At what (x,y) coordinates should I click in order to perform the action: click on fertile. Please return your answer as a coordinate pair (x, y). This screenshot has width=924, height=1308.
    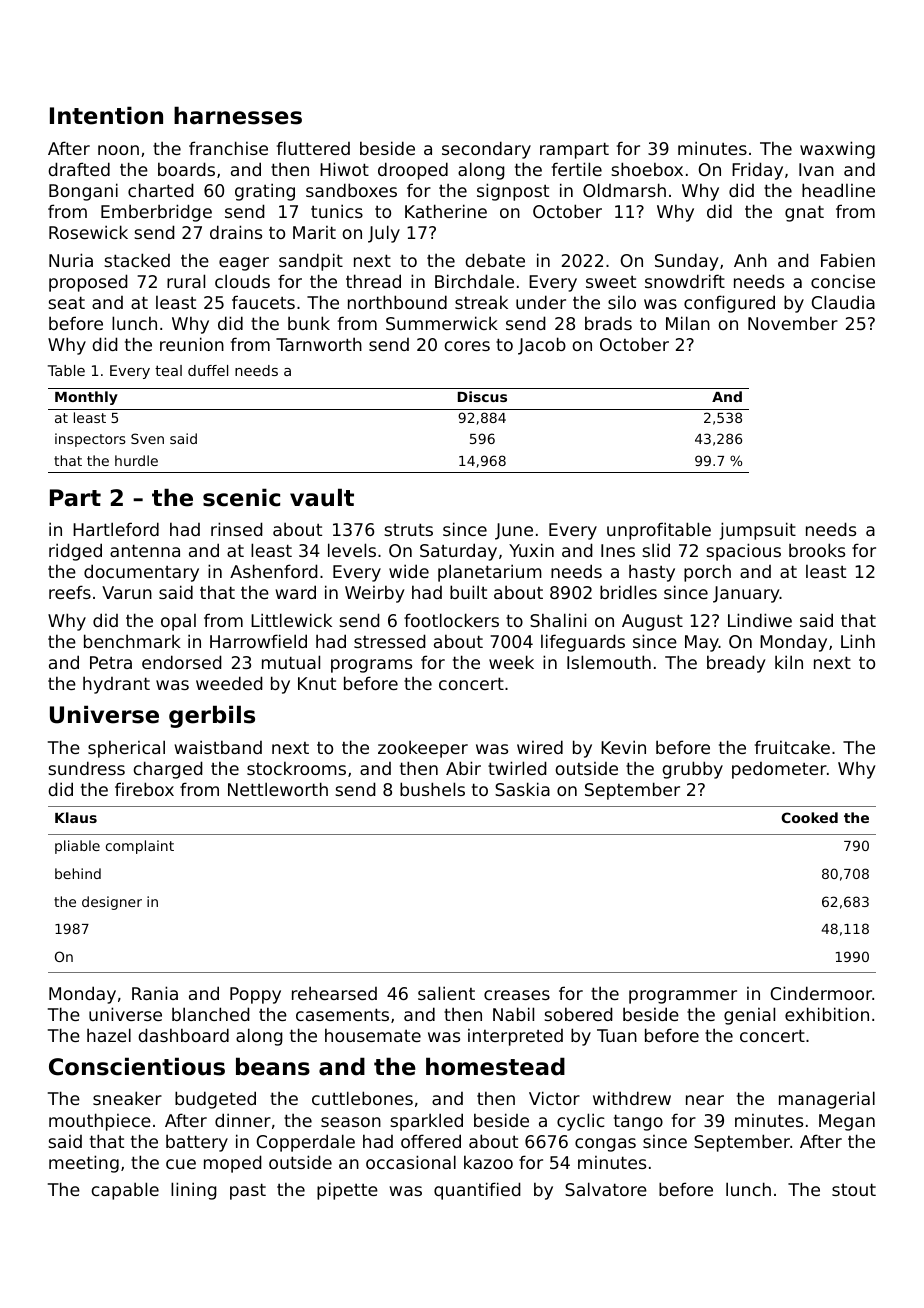
    Looking at the image, I should click on (577, 169).
